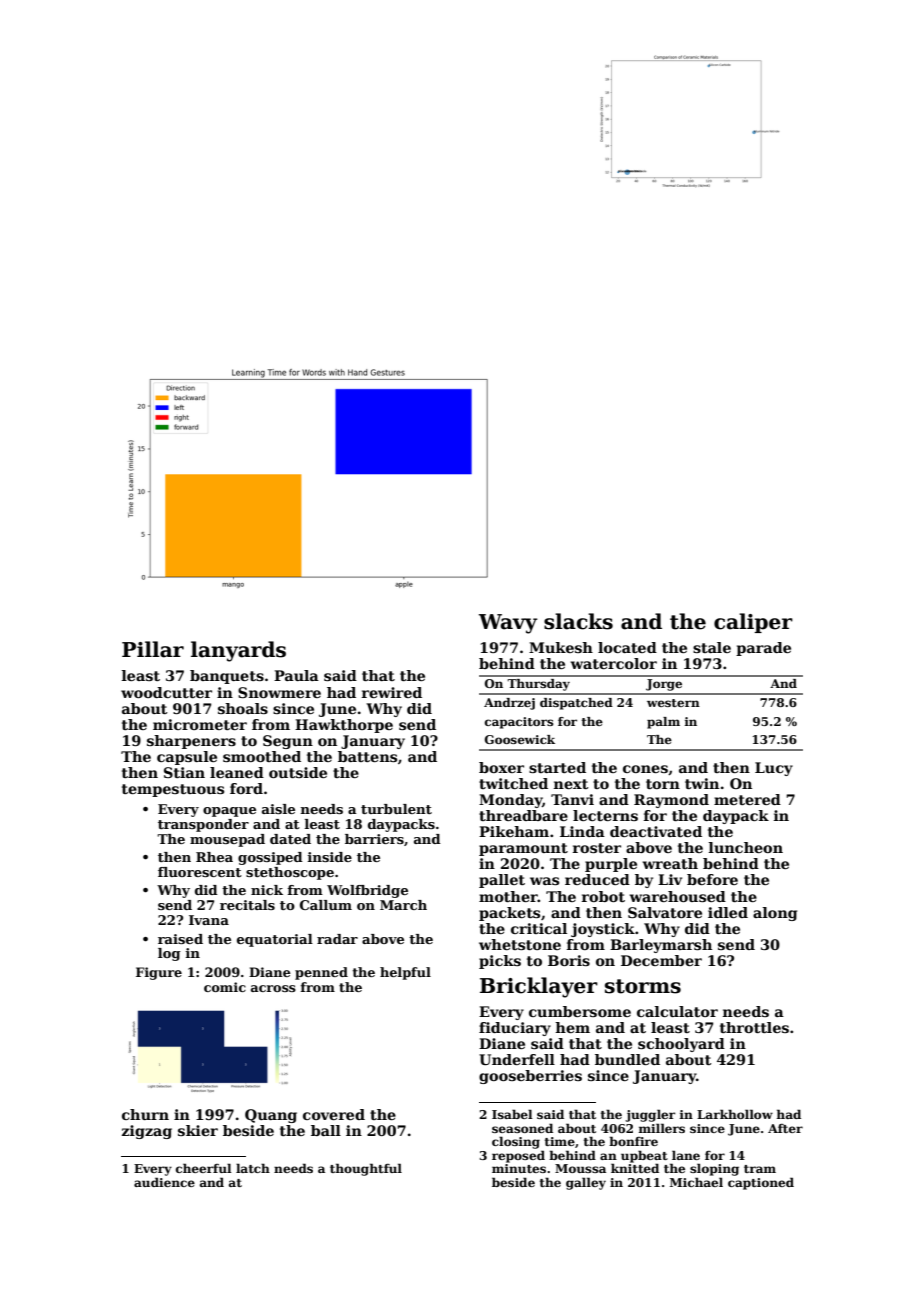 The image size is (924, 1308). What do you see at coordinates (578, 621) in the screenshot?
I see `slacks` at bounding box center [578, 621].
